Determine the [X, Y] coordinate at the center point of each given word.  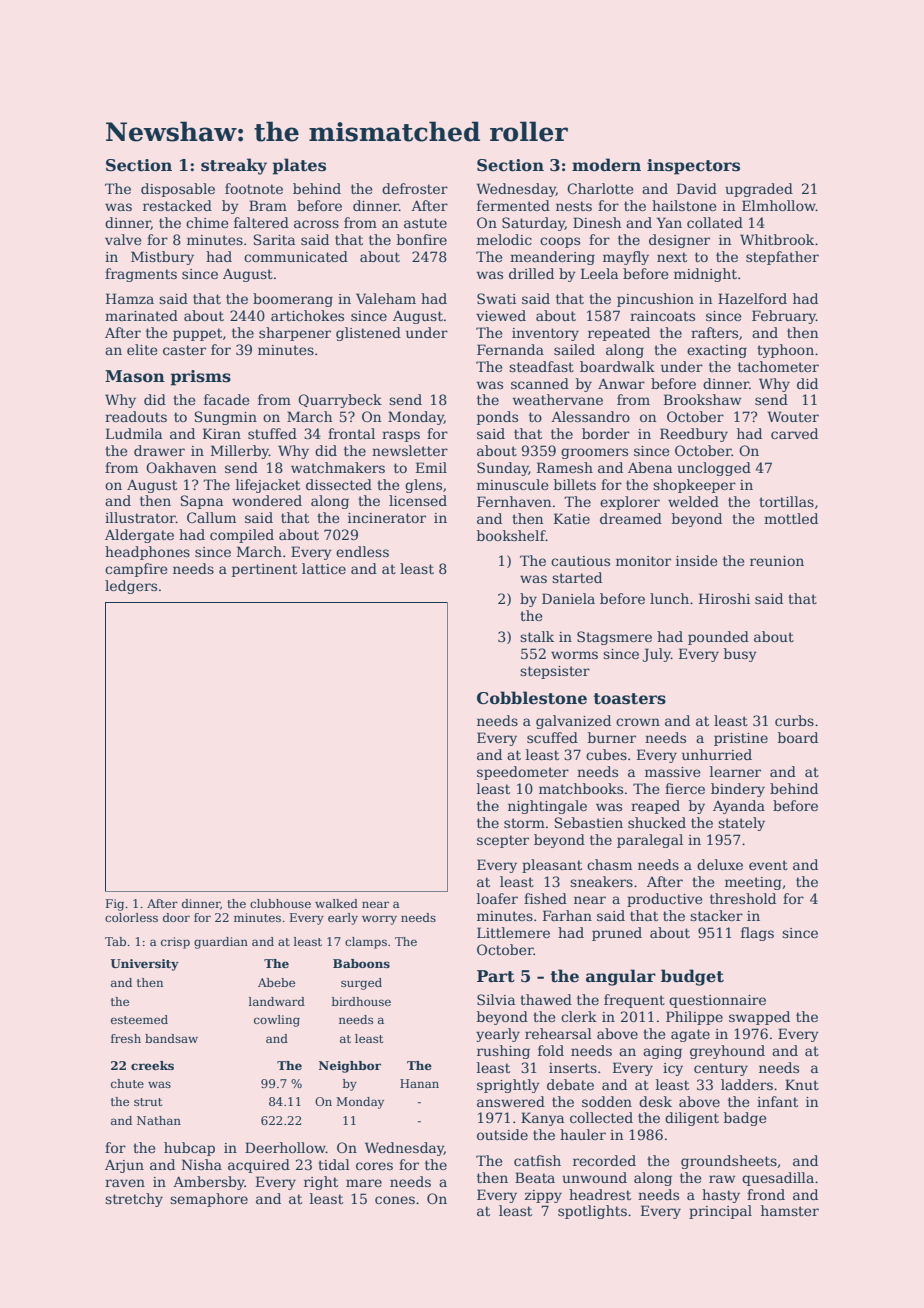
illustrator [140, 517]
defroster [415, 188]
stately [741, 824]
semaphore [209, 1200]
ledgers [131, 587]
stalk [537, 636]
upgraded [759, 190]
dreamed [631, 518]
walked [336, 903]
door [176, 917]
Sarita [274, 239]
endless [362, 551]
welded [693, 501]
